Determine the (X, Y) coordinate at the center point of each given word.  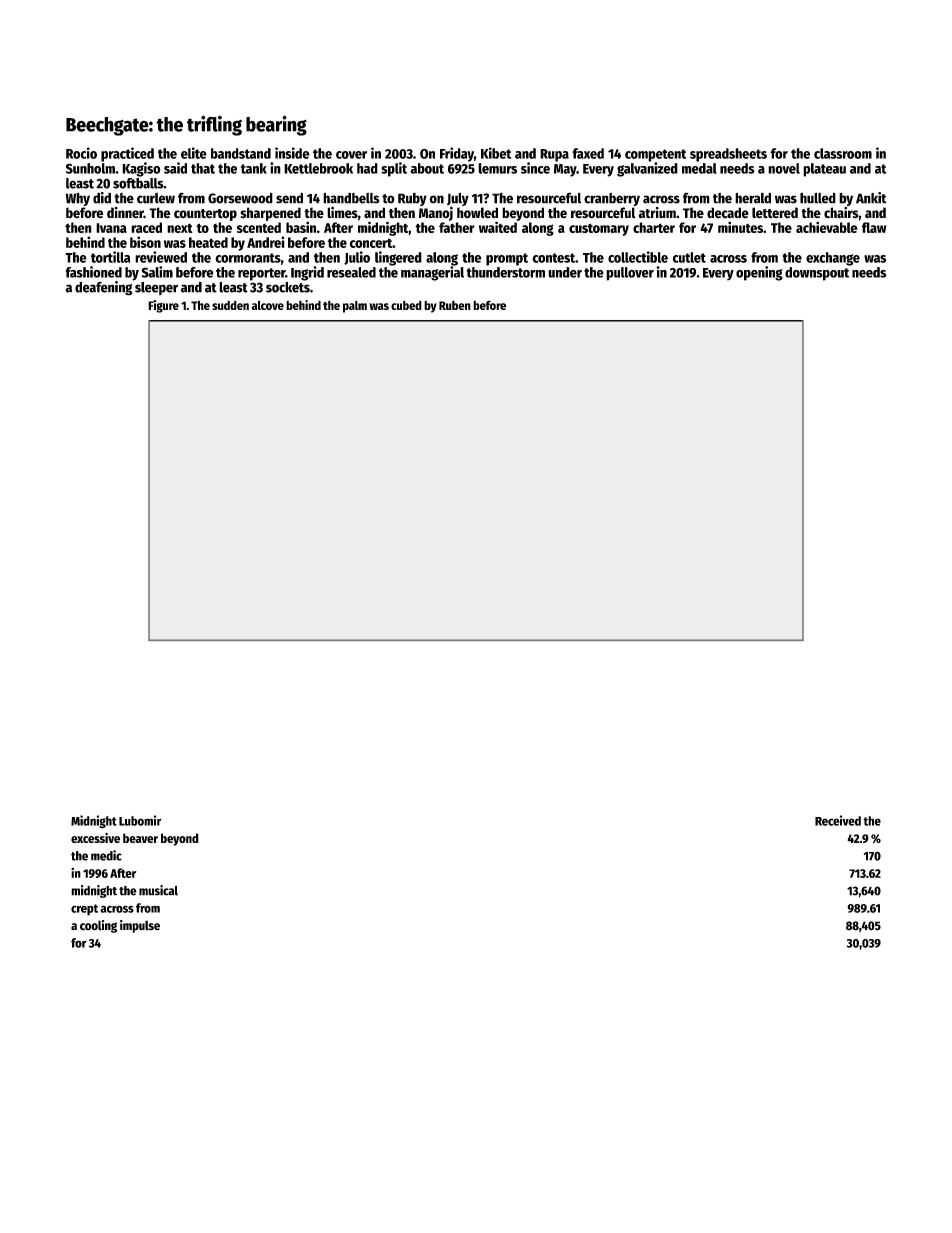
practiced (127, 154)
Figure (163, 306)
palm (355, 306)
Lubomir (140, 820)
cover (351, 155)
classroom (843, 153)
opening (759, 273)
